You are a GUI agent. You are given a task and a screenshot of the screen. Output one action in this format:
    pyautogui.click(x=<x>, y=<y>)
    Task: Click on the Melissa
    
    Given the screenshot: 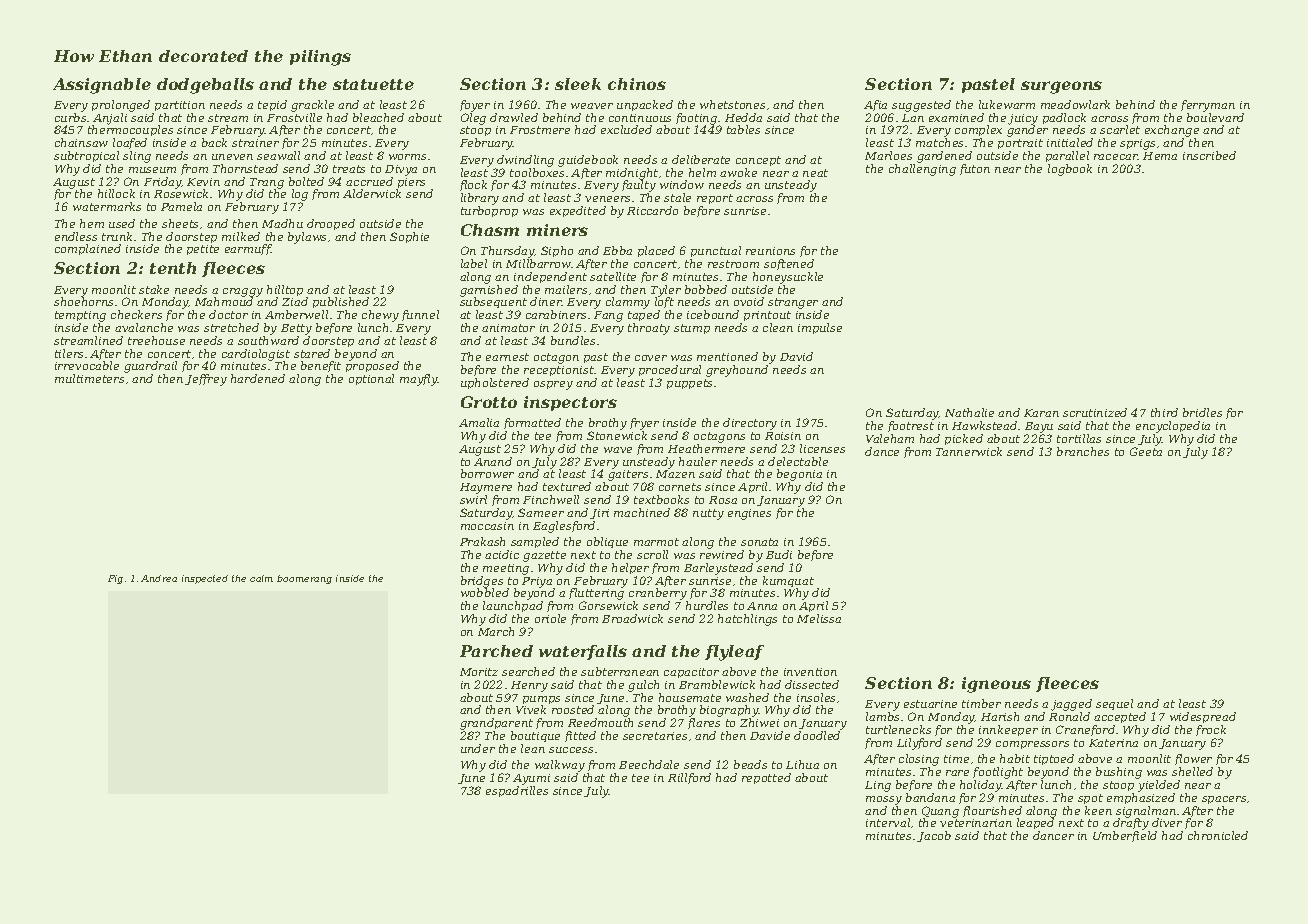 What is the action you would take?
    pyautogui.click(x=819, y=618)
